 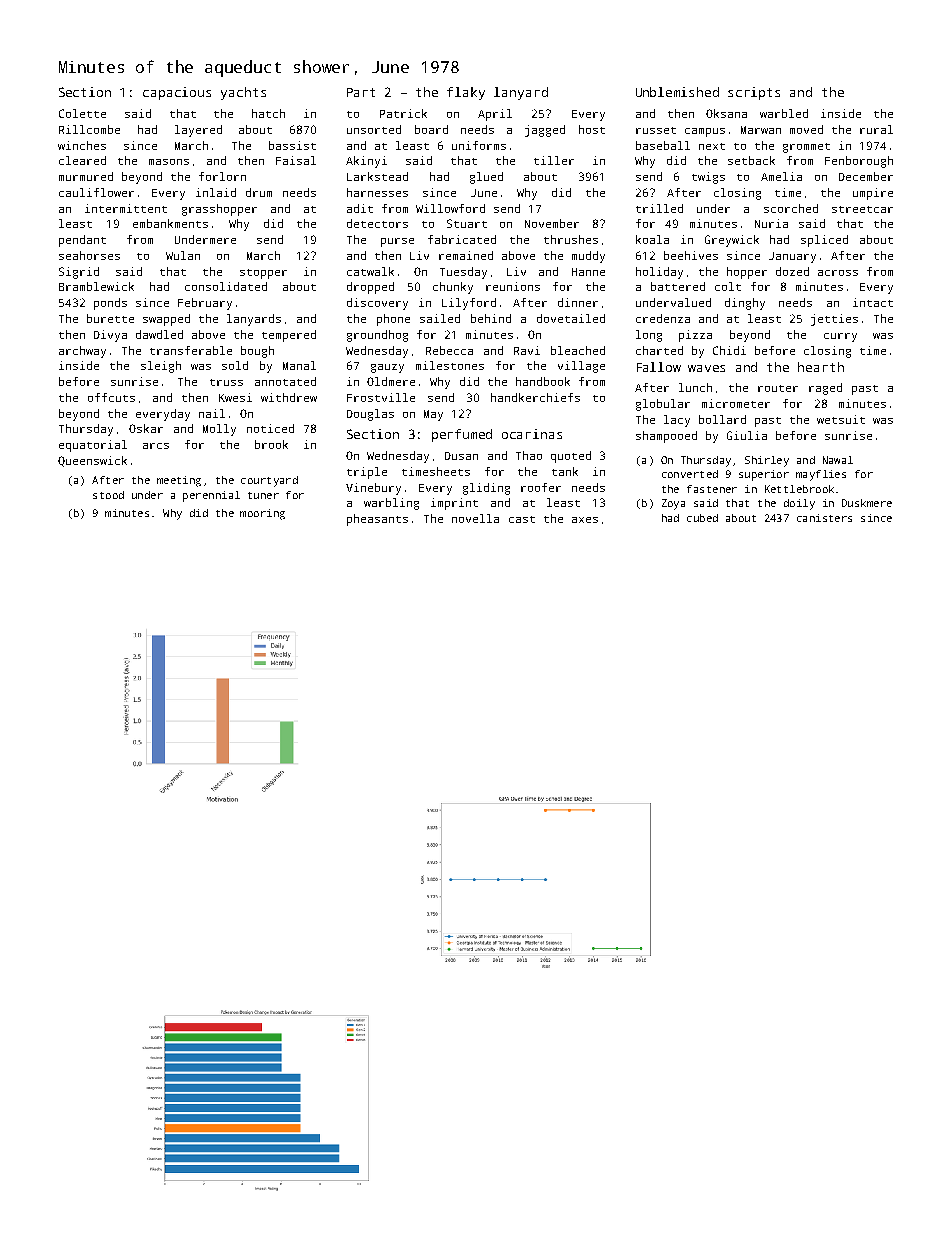 What do you see at coordinates (840, 337) in the document?
I see `curry` at bounding box center [840, 337].
